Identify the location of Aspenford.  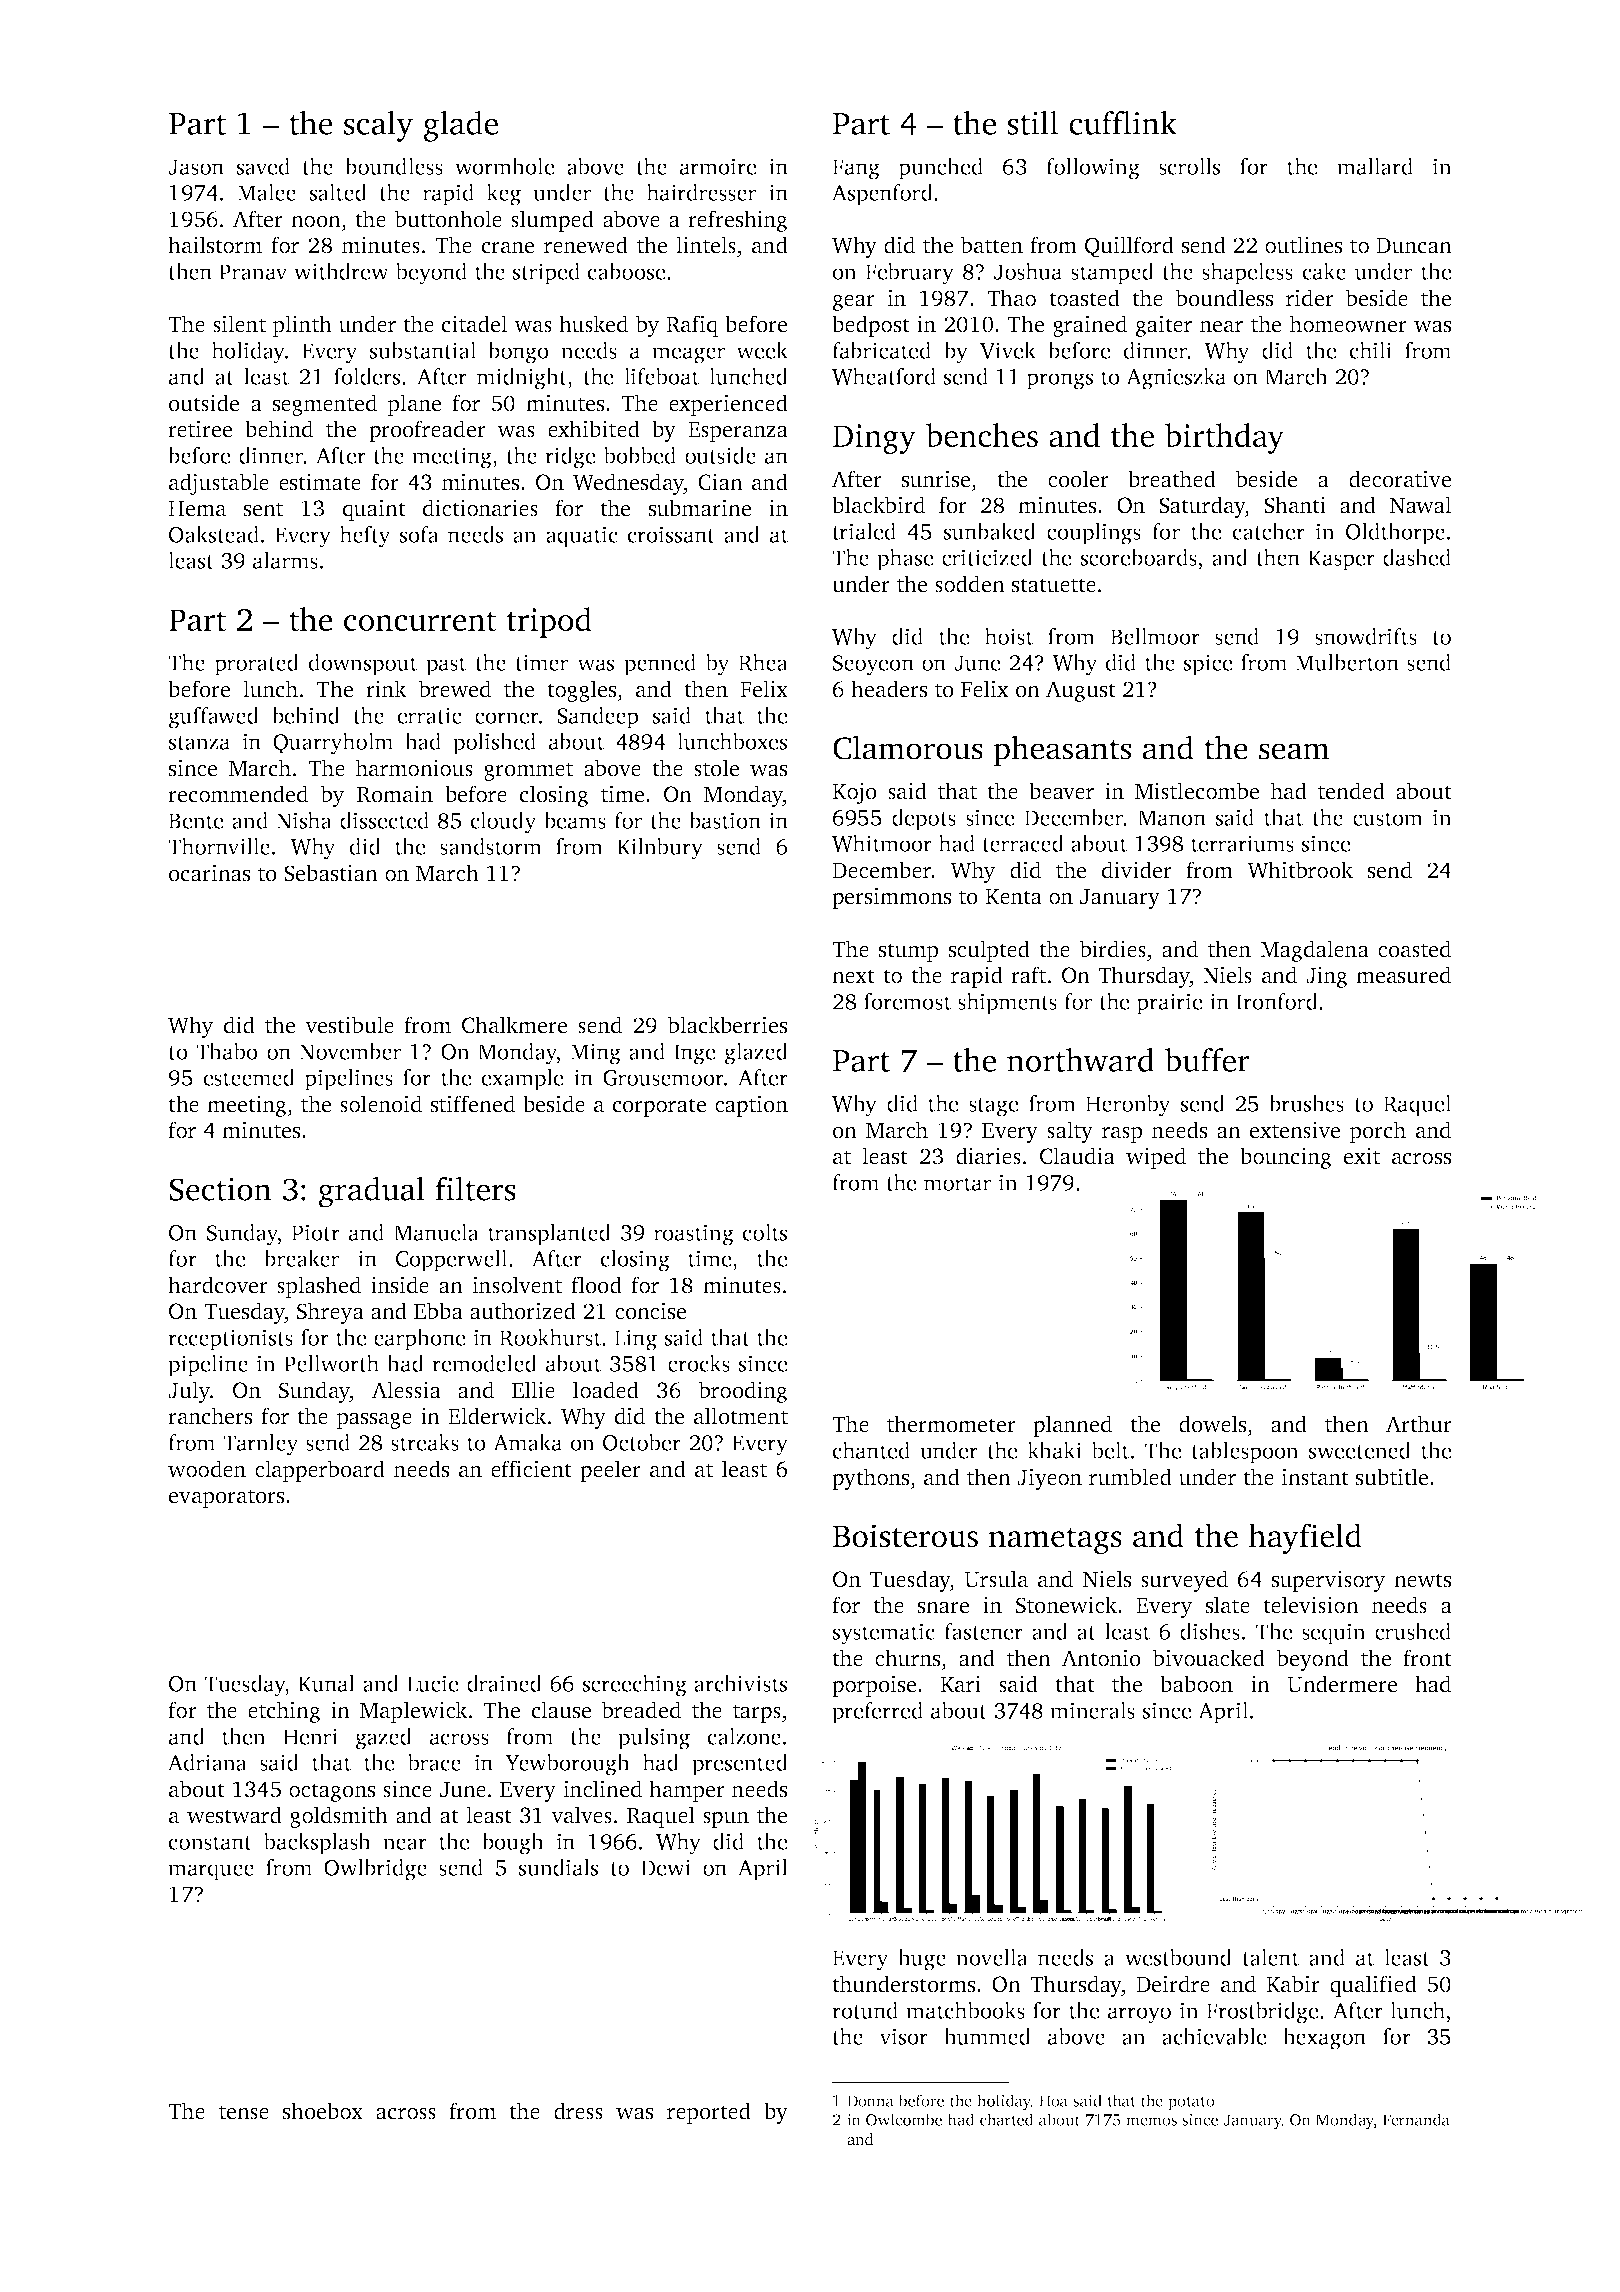
(882, 195).
